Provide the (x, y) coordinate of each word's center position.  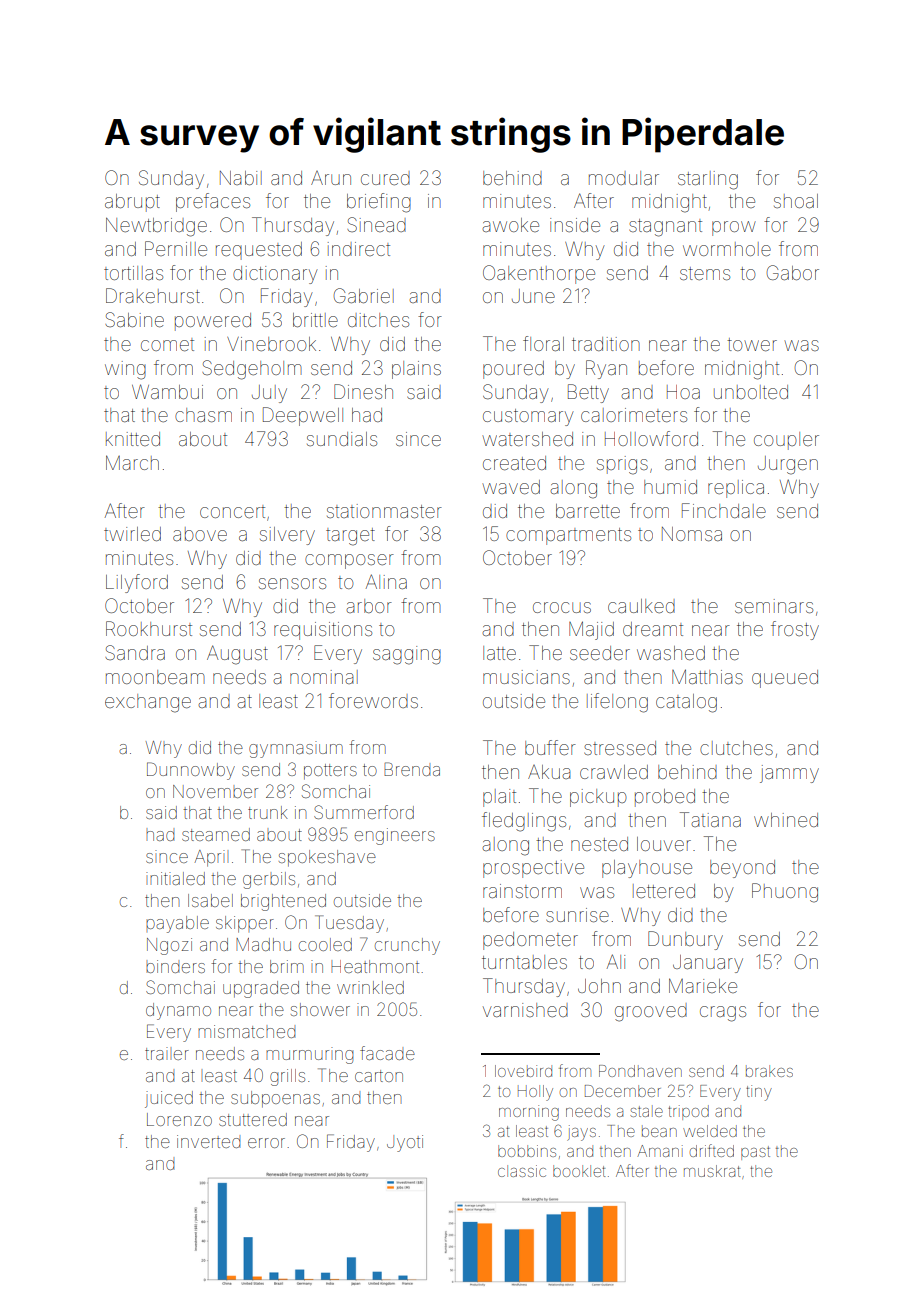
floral (543, 343)
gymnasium (296, 749)
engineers (395, 836)
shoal (796, 201)
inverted (208, 1141)
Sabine (134, 319)
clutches (736, 748)
